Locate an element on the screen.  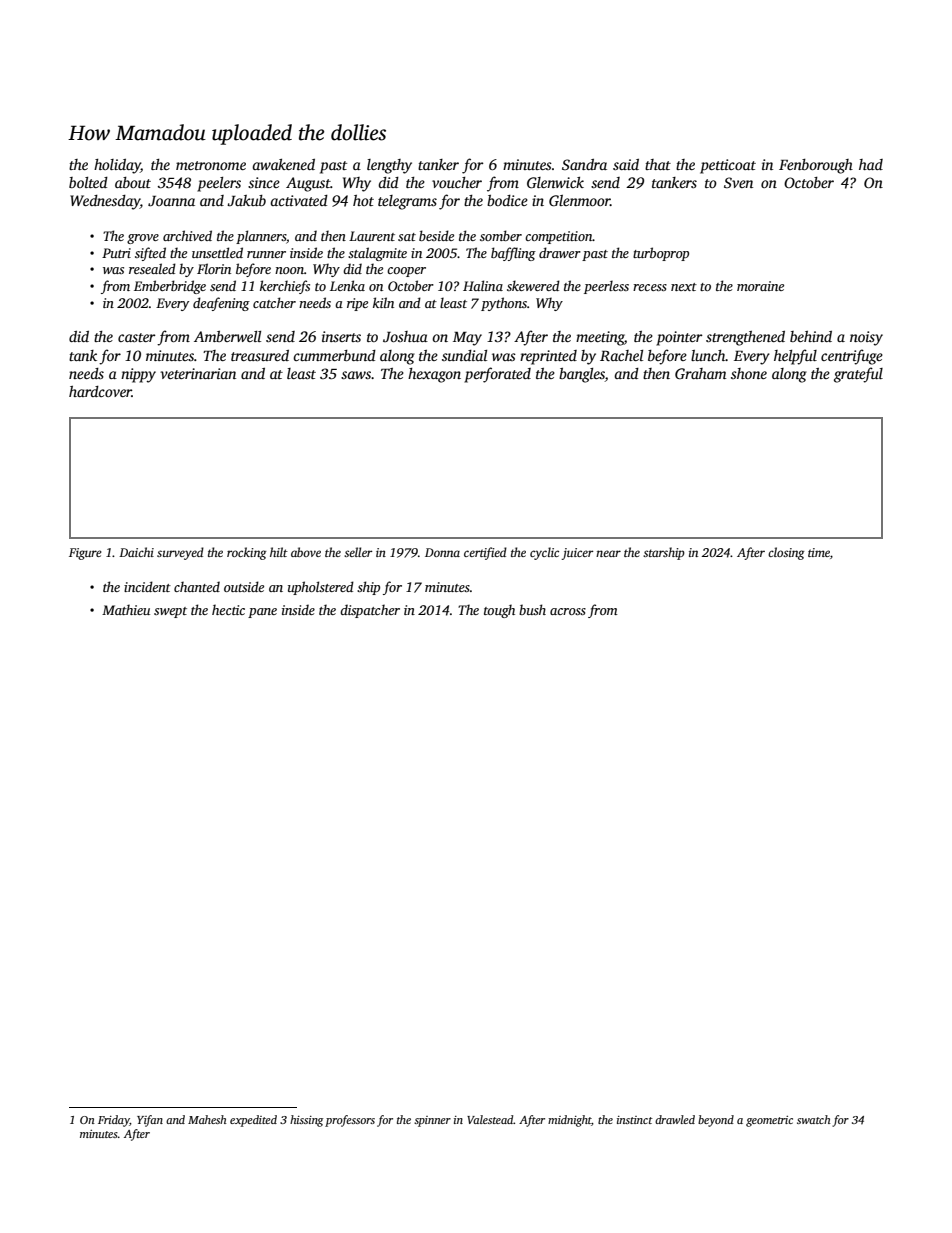
professors is located at coordinates (350, 1121).
